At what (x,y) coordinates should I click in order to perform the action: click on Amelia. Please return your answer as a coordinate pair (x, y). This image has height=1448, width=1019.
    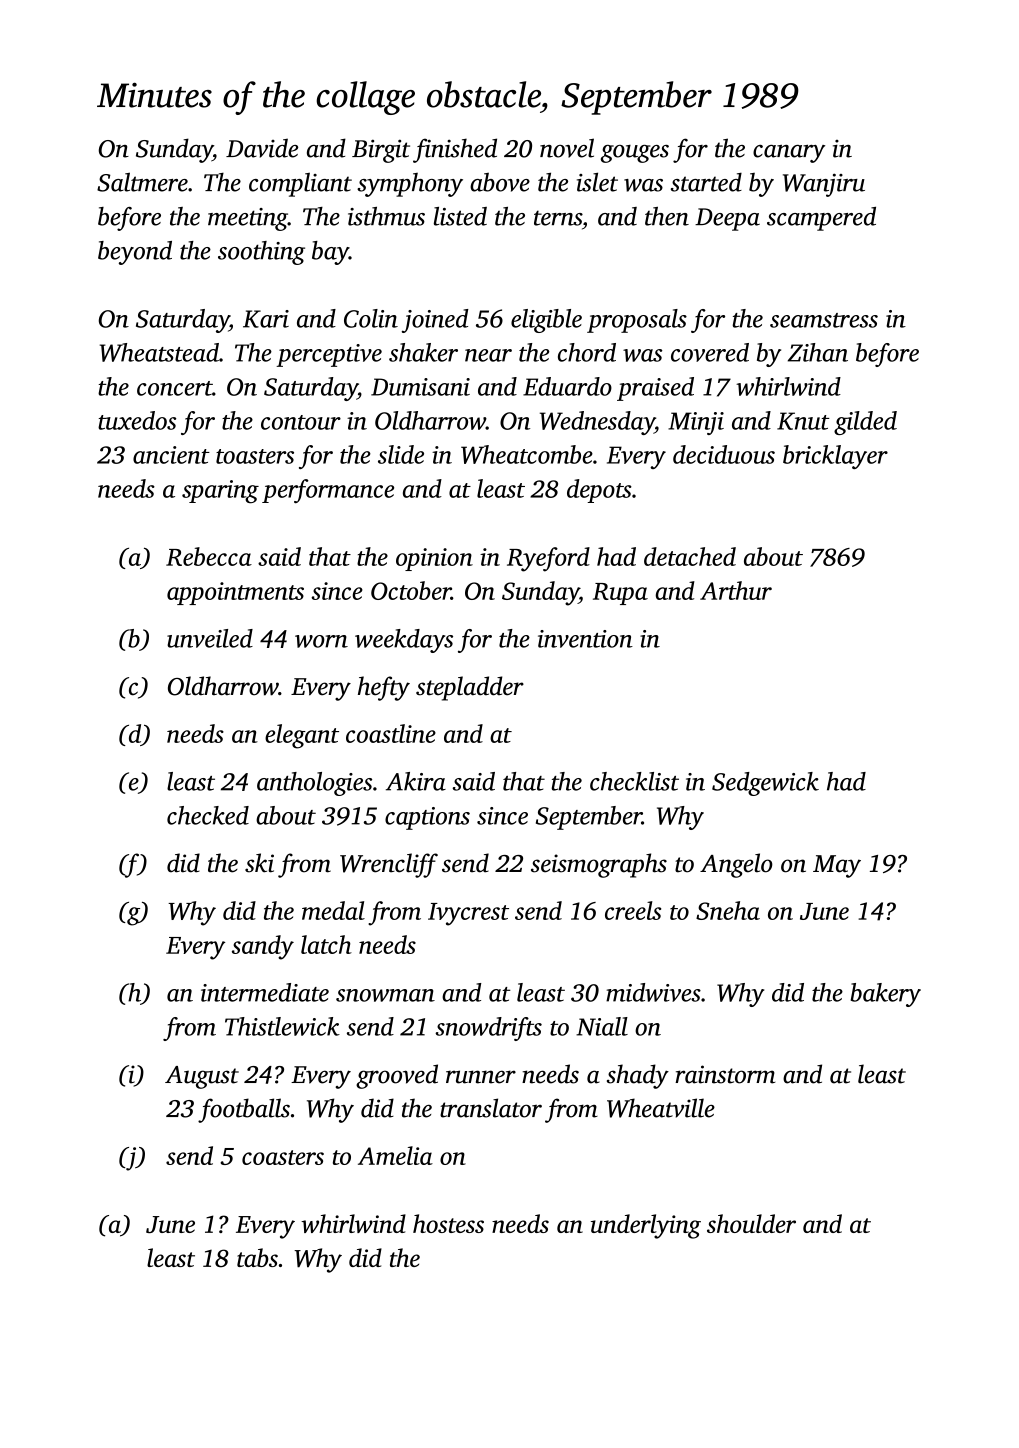
    Looking at the image, I should click on (395, 1155).
